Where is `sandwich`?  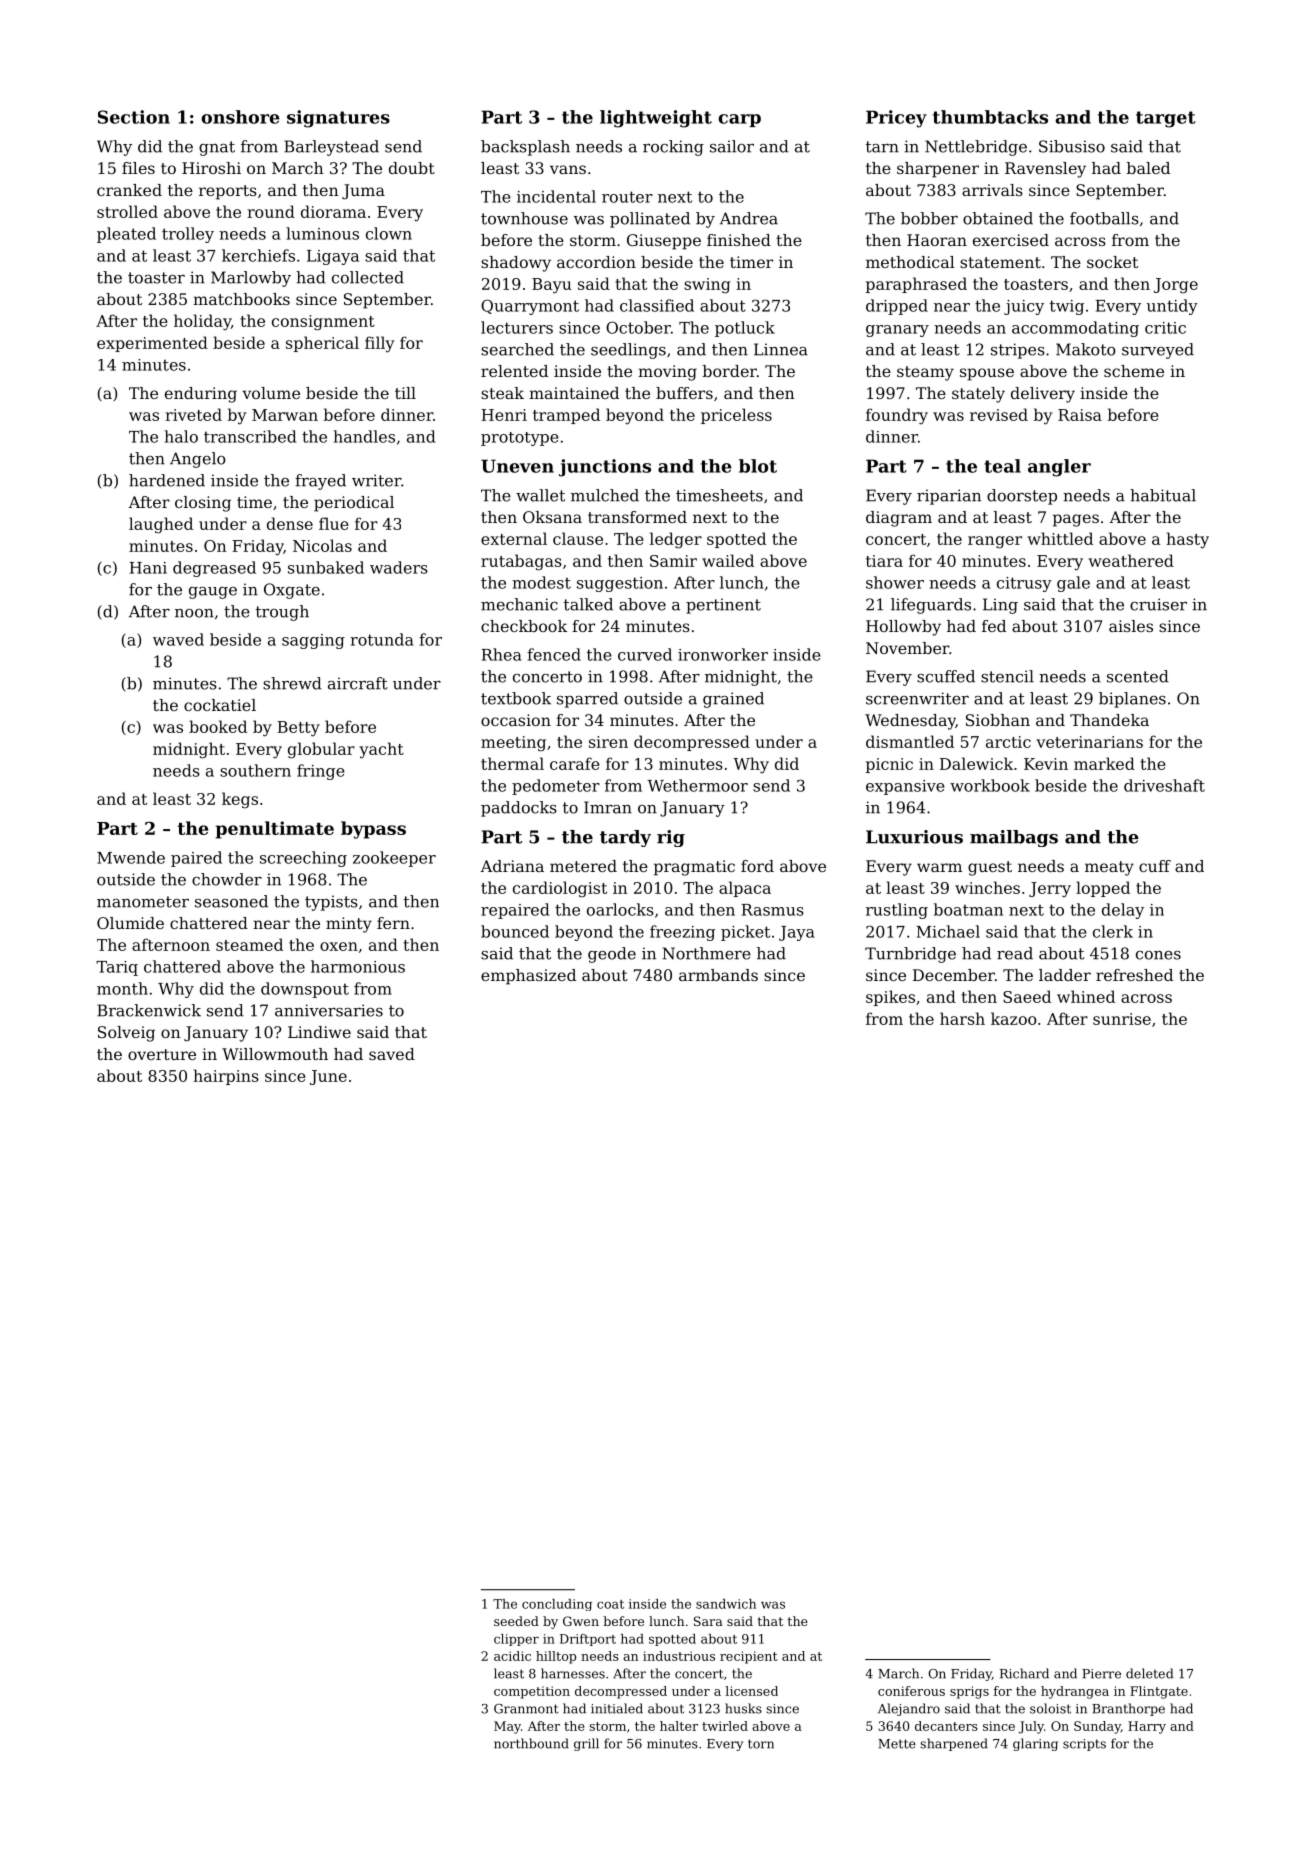
sandwich is located at coordinates (726, 1604).
